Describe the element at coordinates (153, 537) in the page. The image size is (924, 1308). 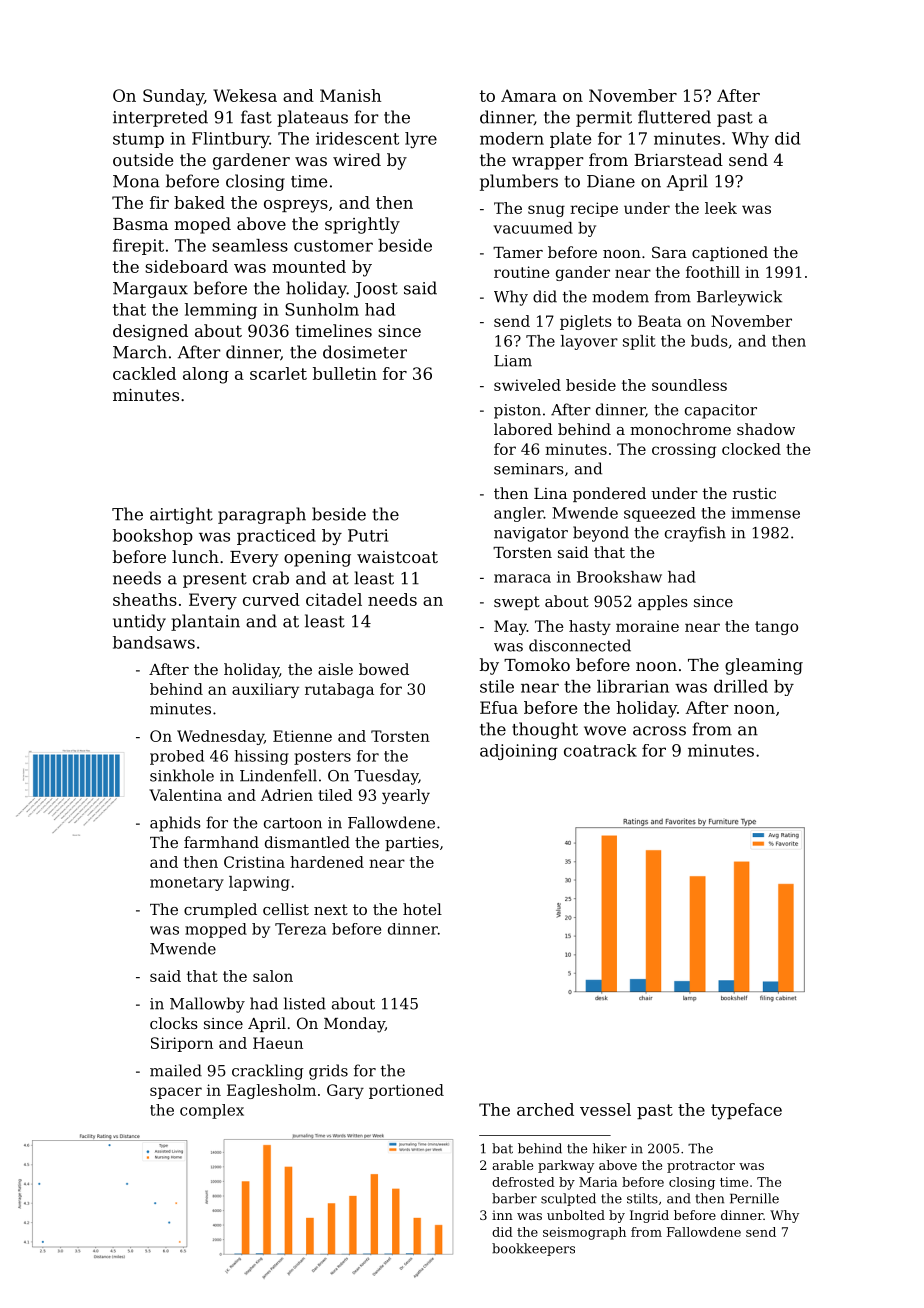
I see `bookshop` at that location.
